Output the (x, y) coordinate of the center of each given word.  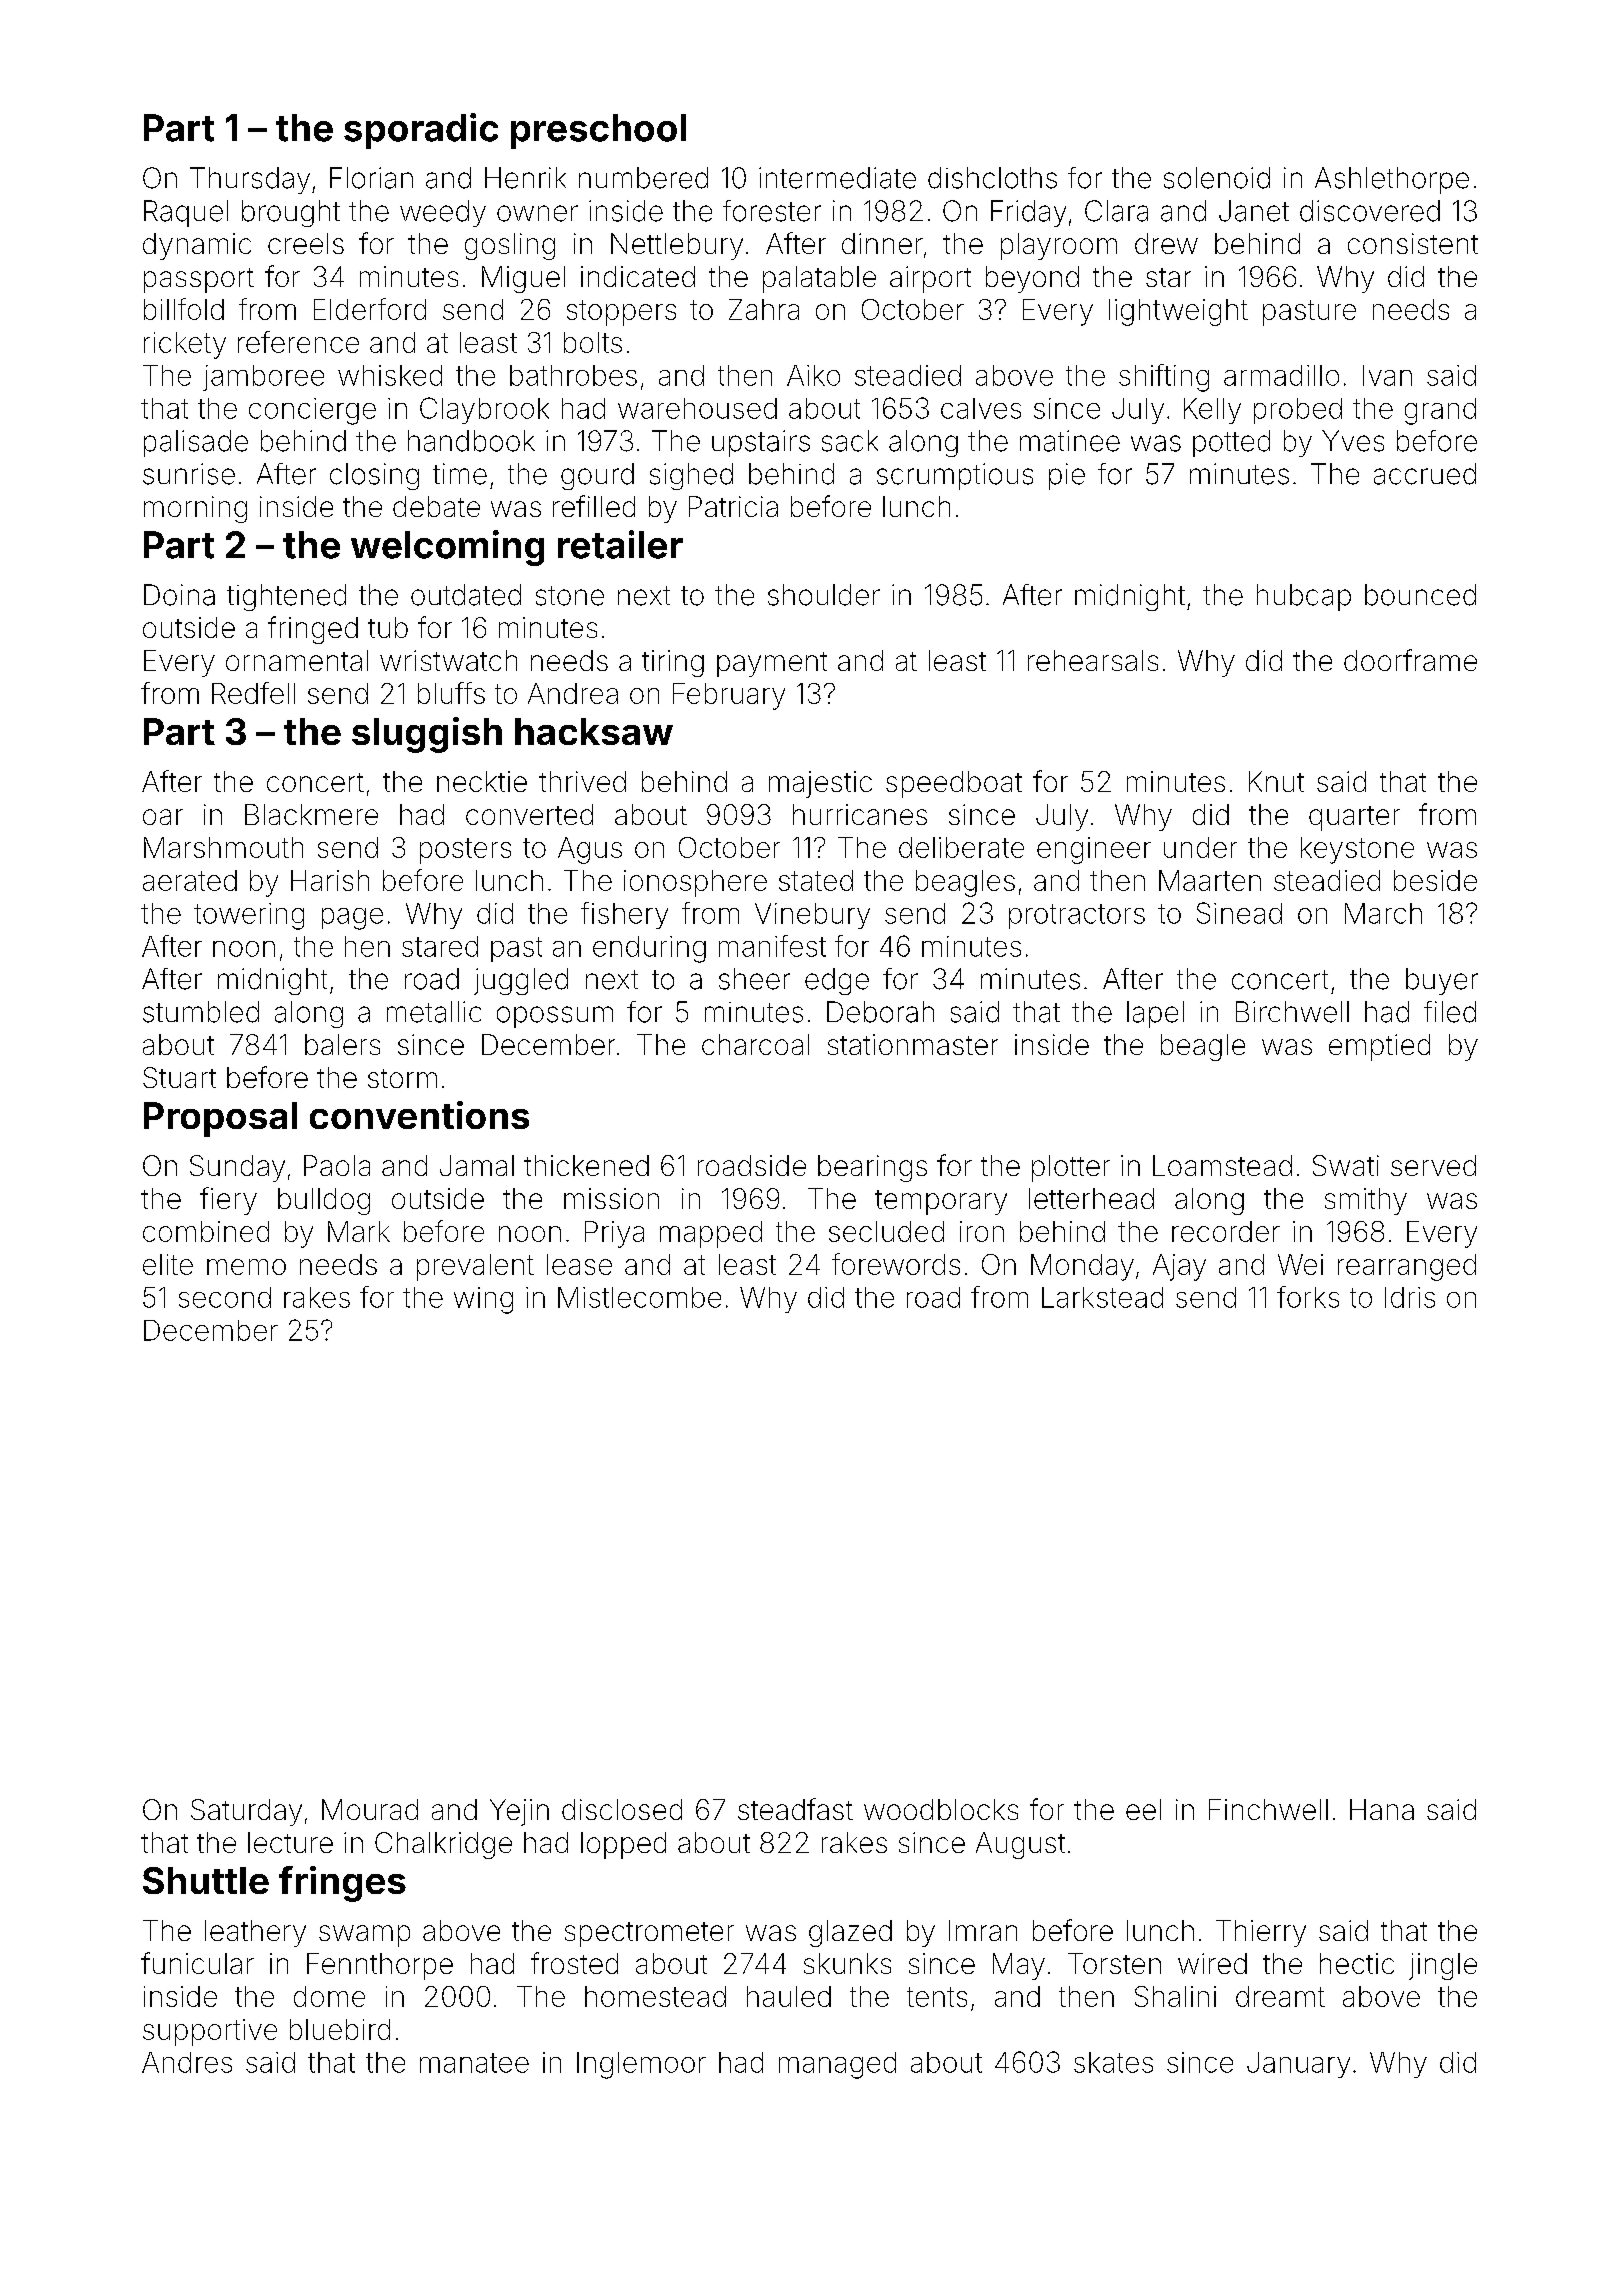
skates (1113, 2062)
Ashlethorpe (1392, 180)
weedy (443, 213)
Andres (187, 2062)
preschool (598, 131)
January (1298, 2065)
